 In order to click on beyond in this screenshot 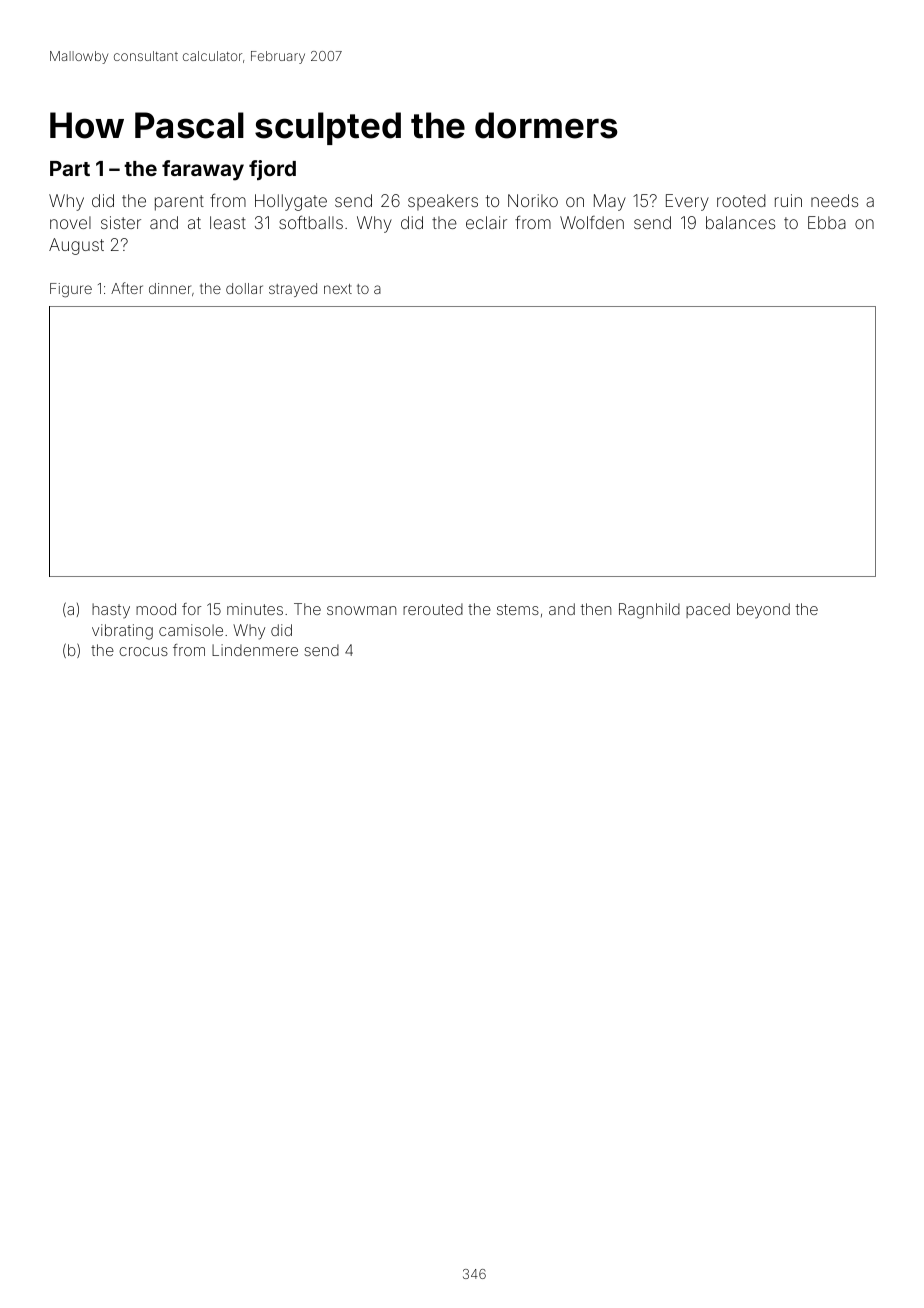, I will do `click(763, 611)`.
